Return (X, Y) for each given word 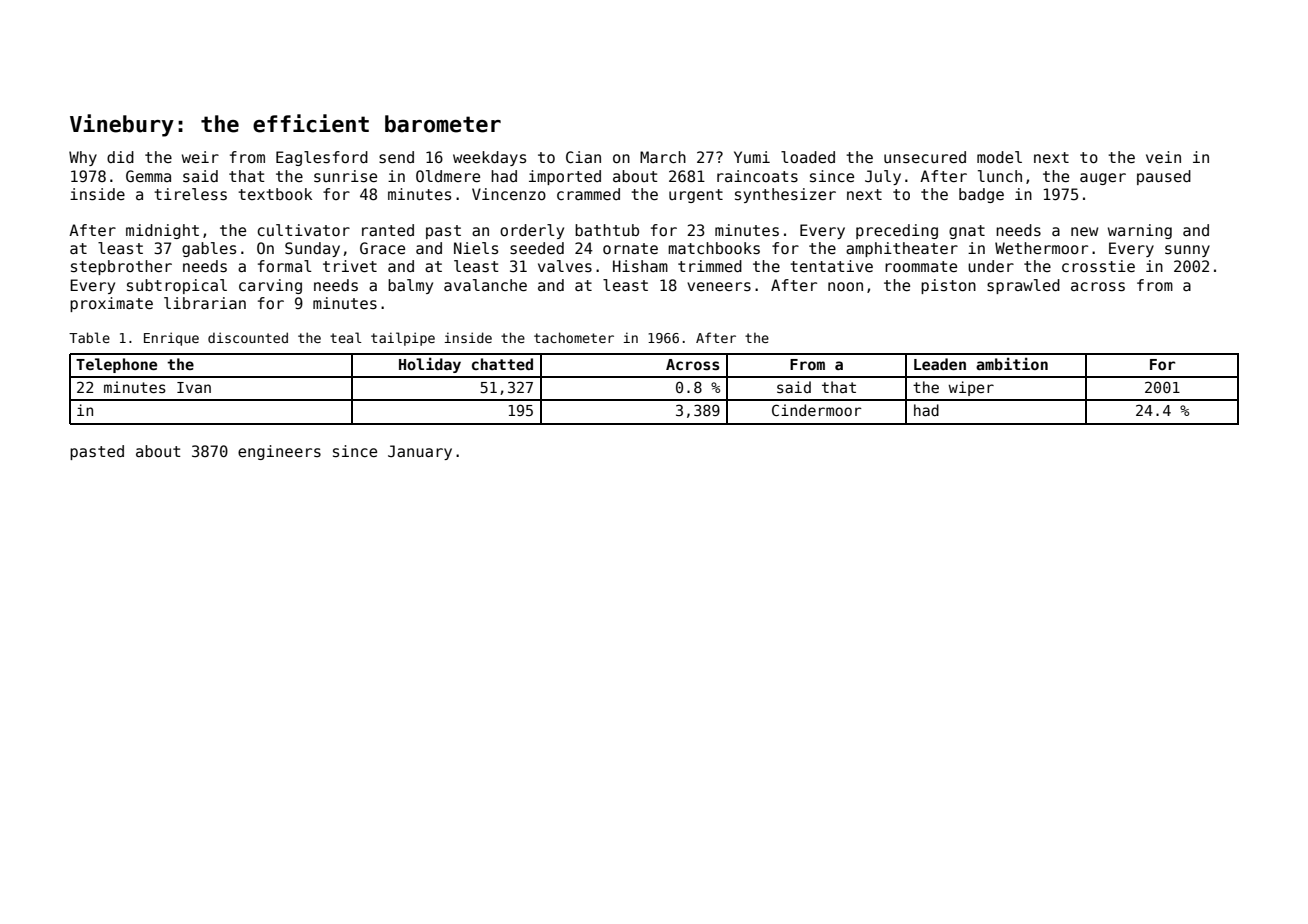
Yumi (752, 157)
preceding (897, 231)
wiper (971, 388)
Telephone (116, 365)
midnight (162, 231)
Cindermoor (817, 410)
